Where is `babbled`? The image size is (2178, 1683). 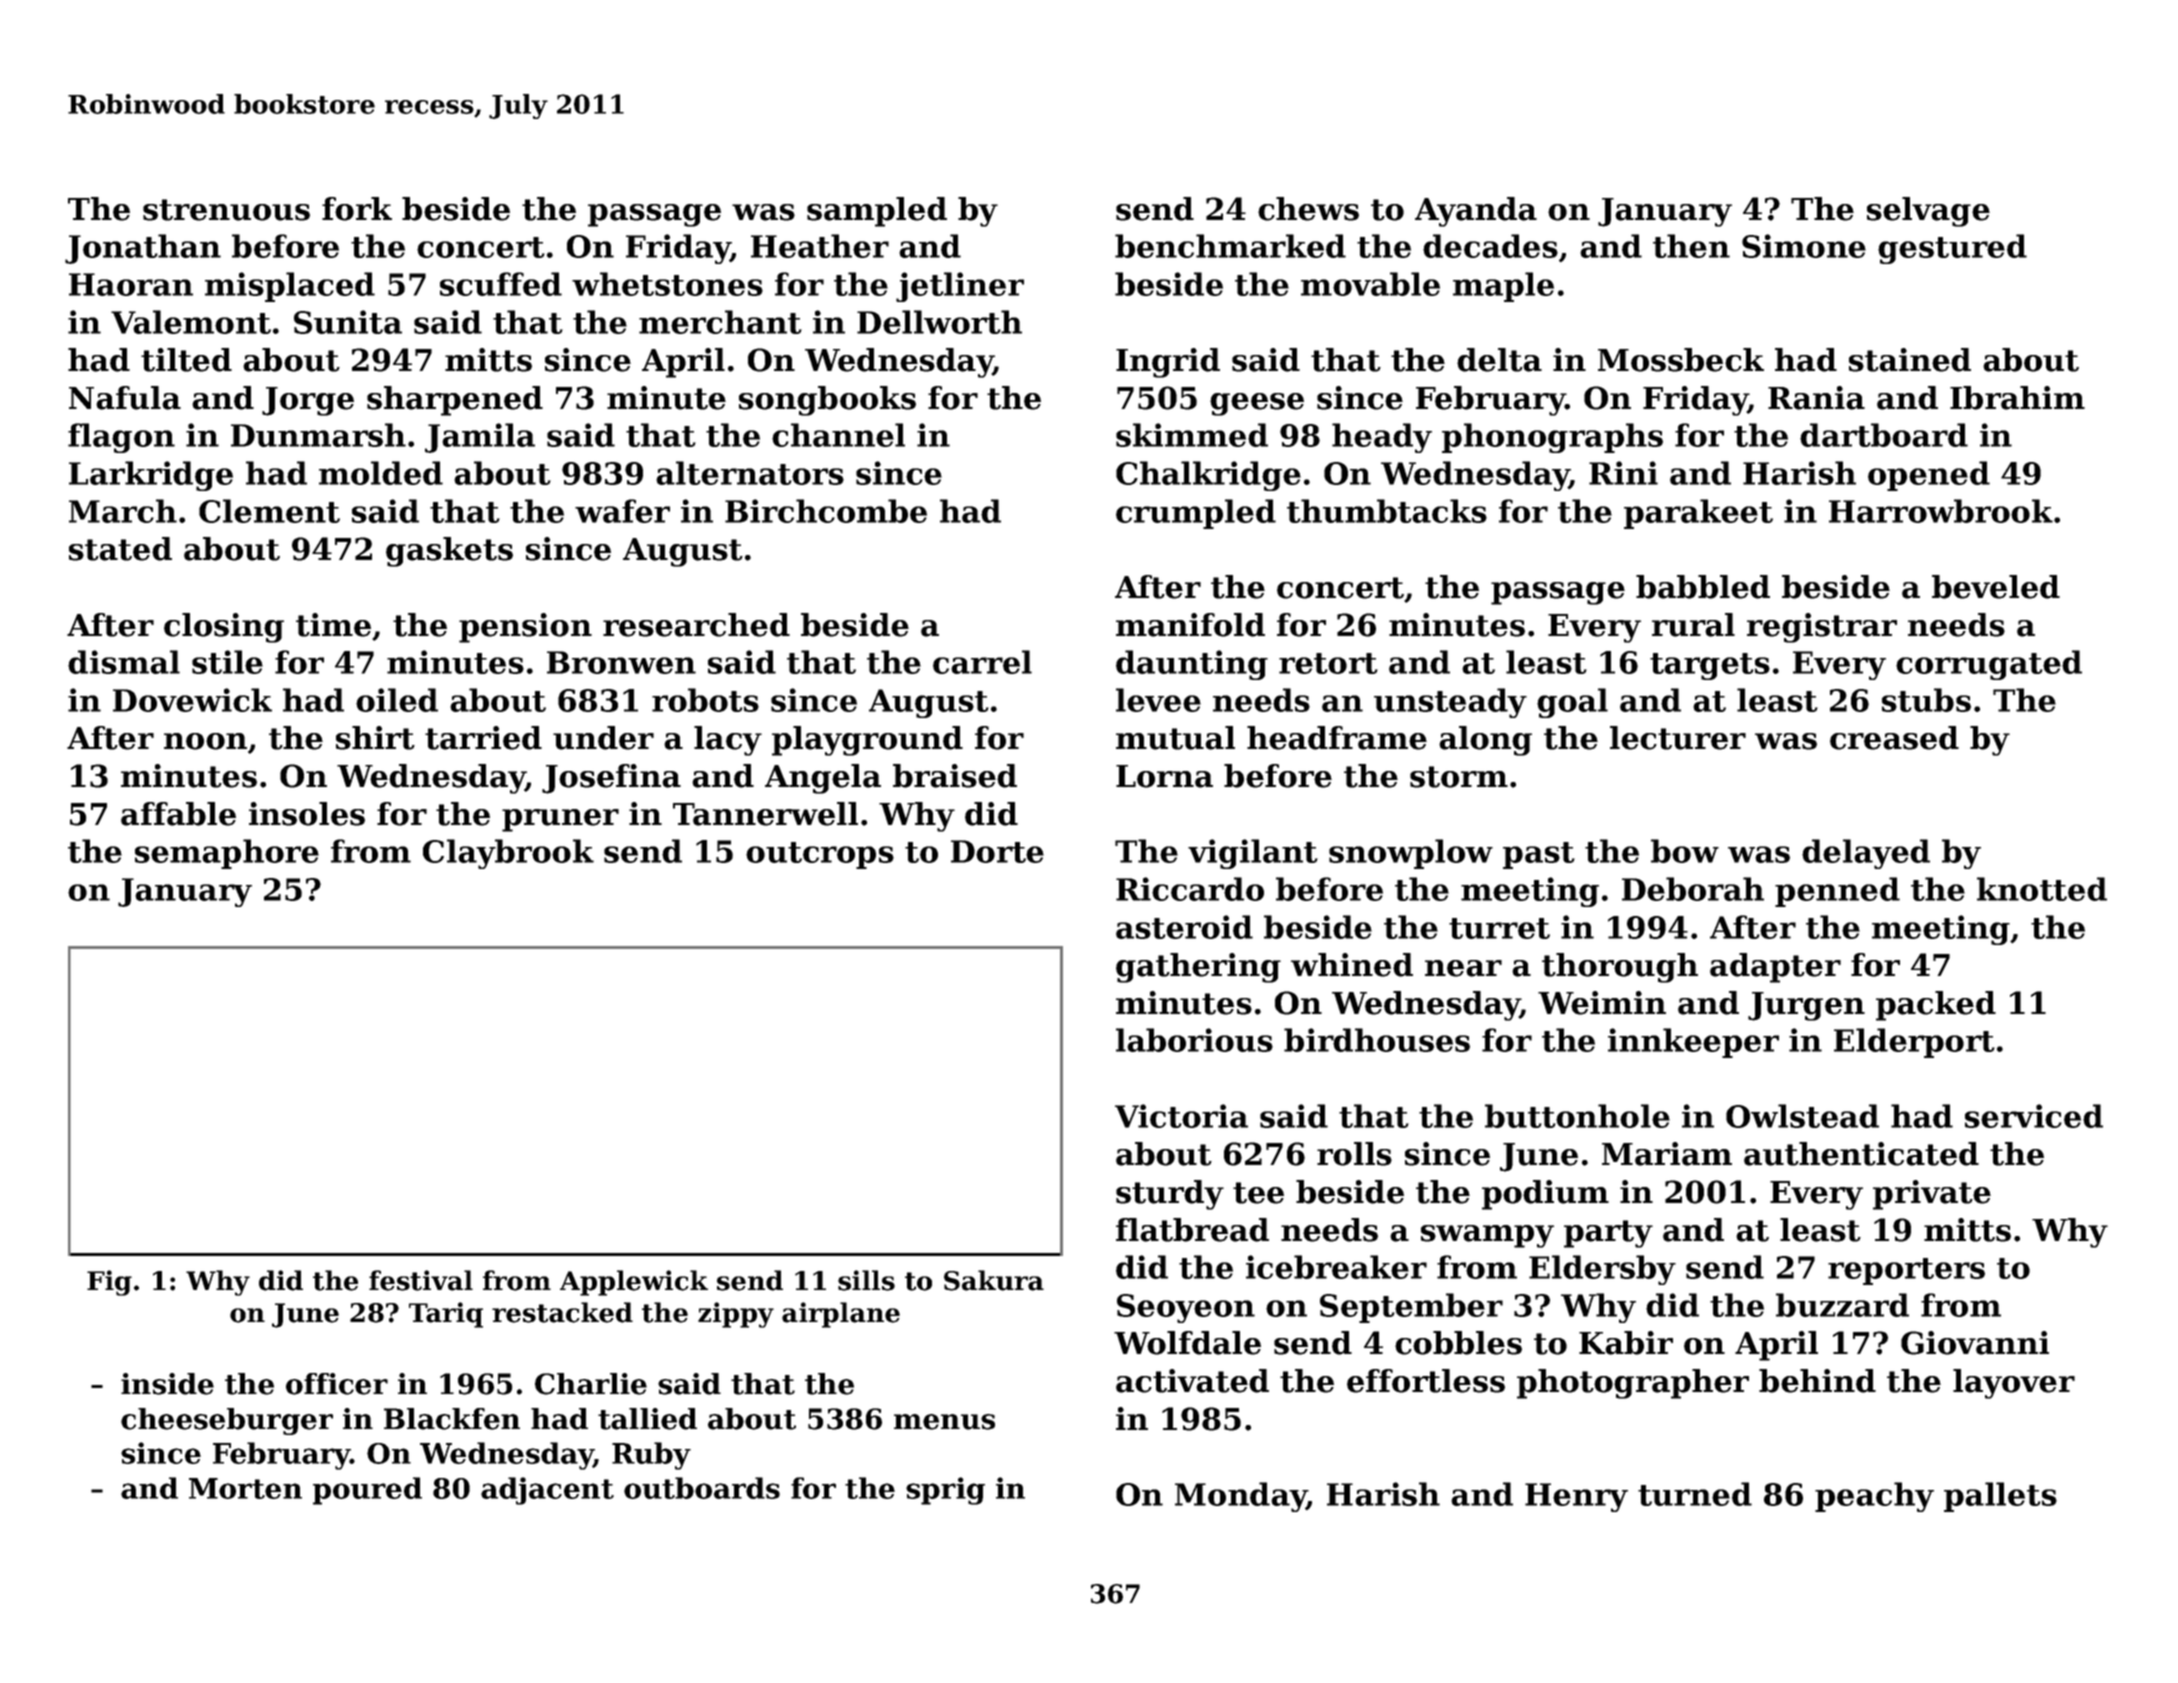
babbled is located at coordinates (1703, 587).
